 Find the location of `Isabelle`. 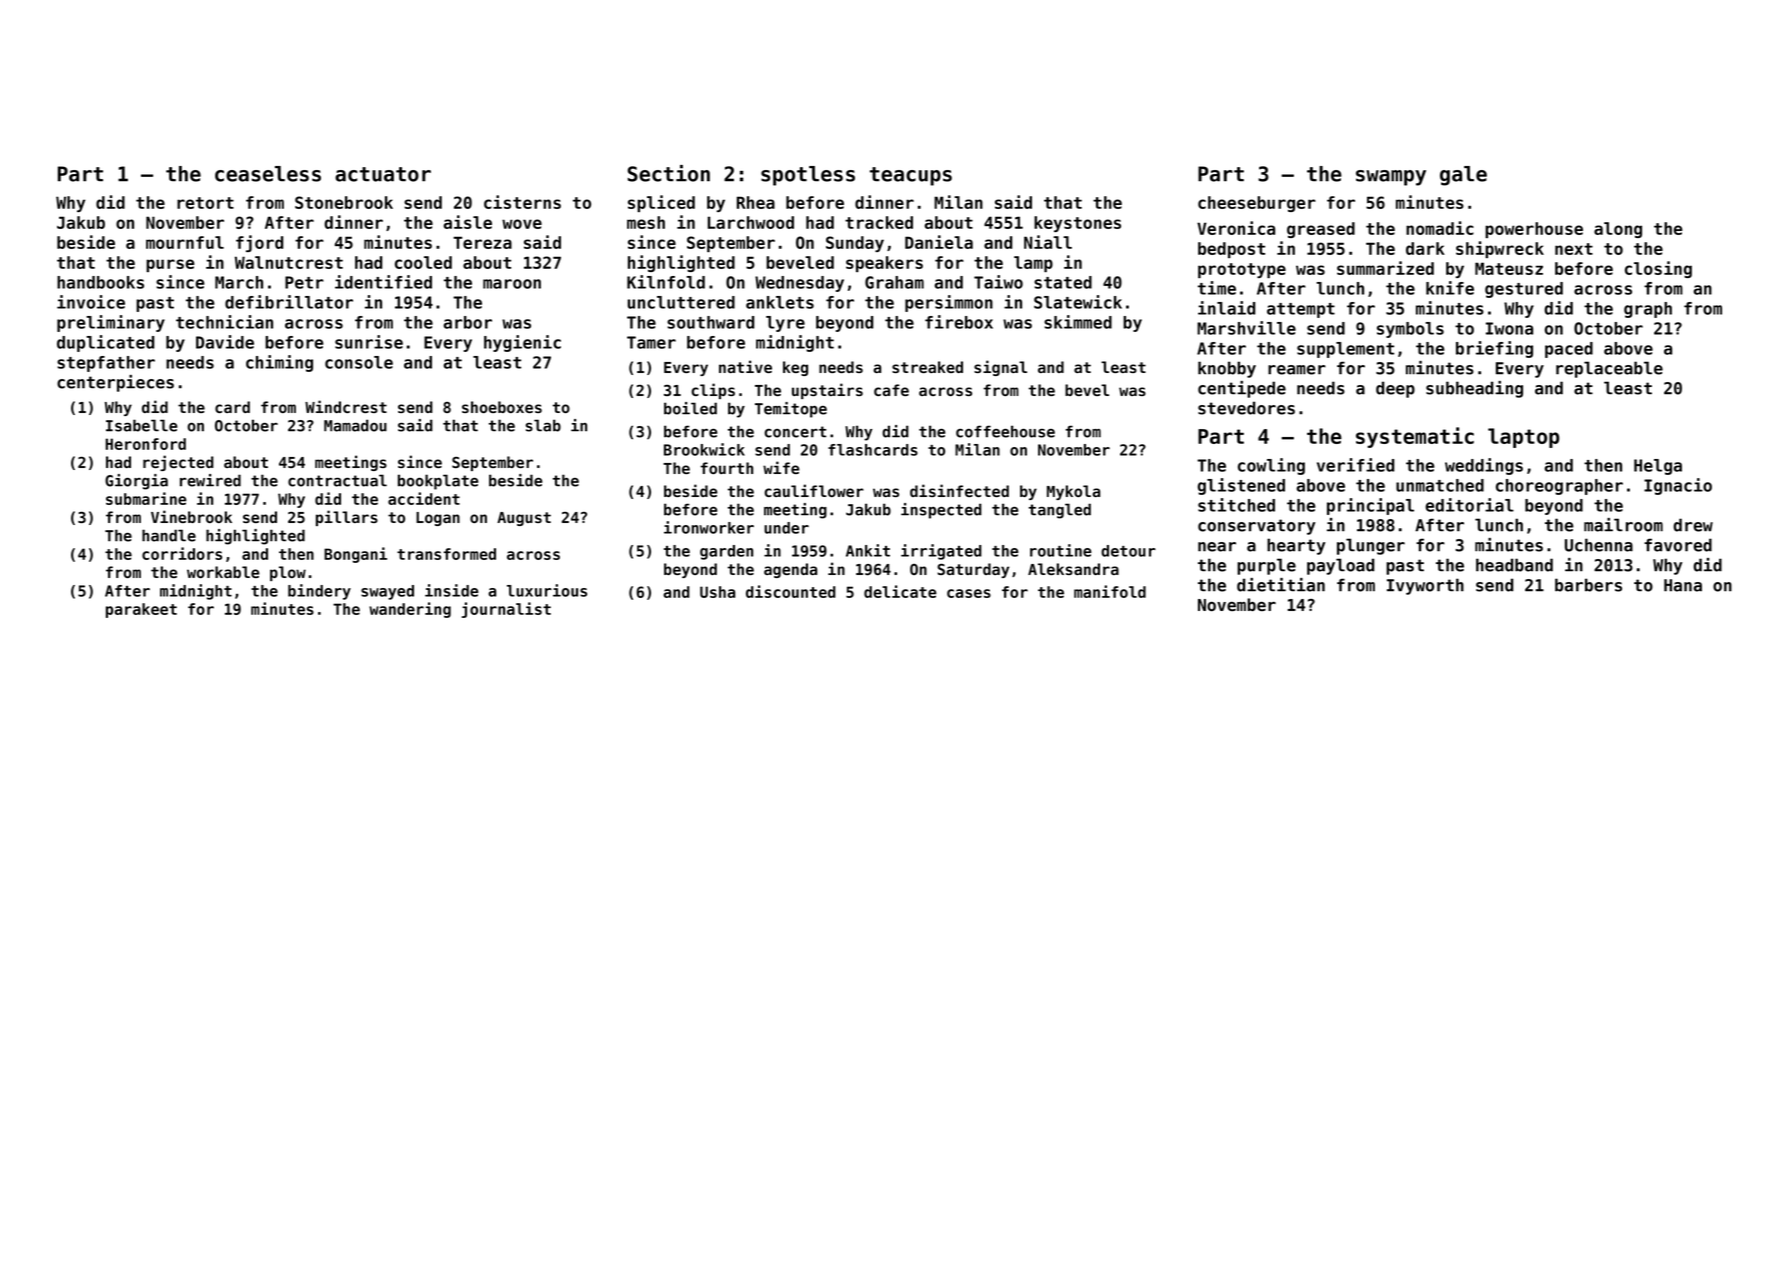

Isabelle is located at coordinates (142, 425).
